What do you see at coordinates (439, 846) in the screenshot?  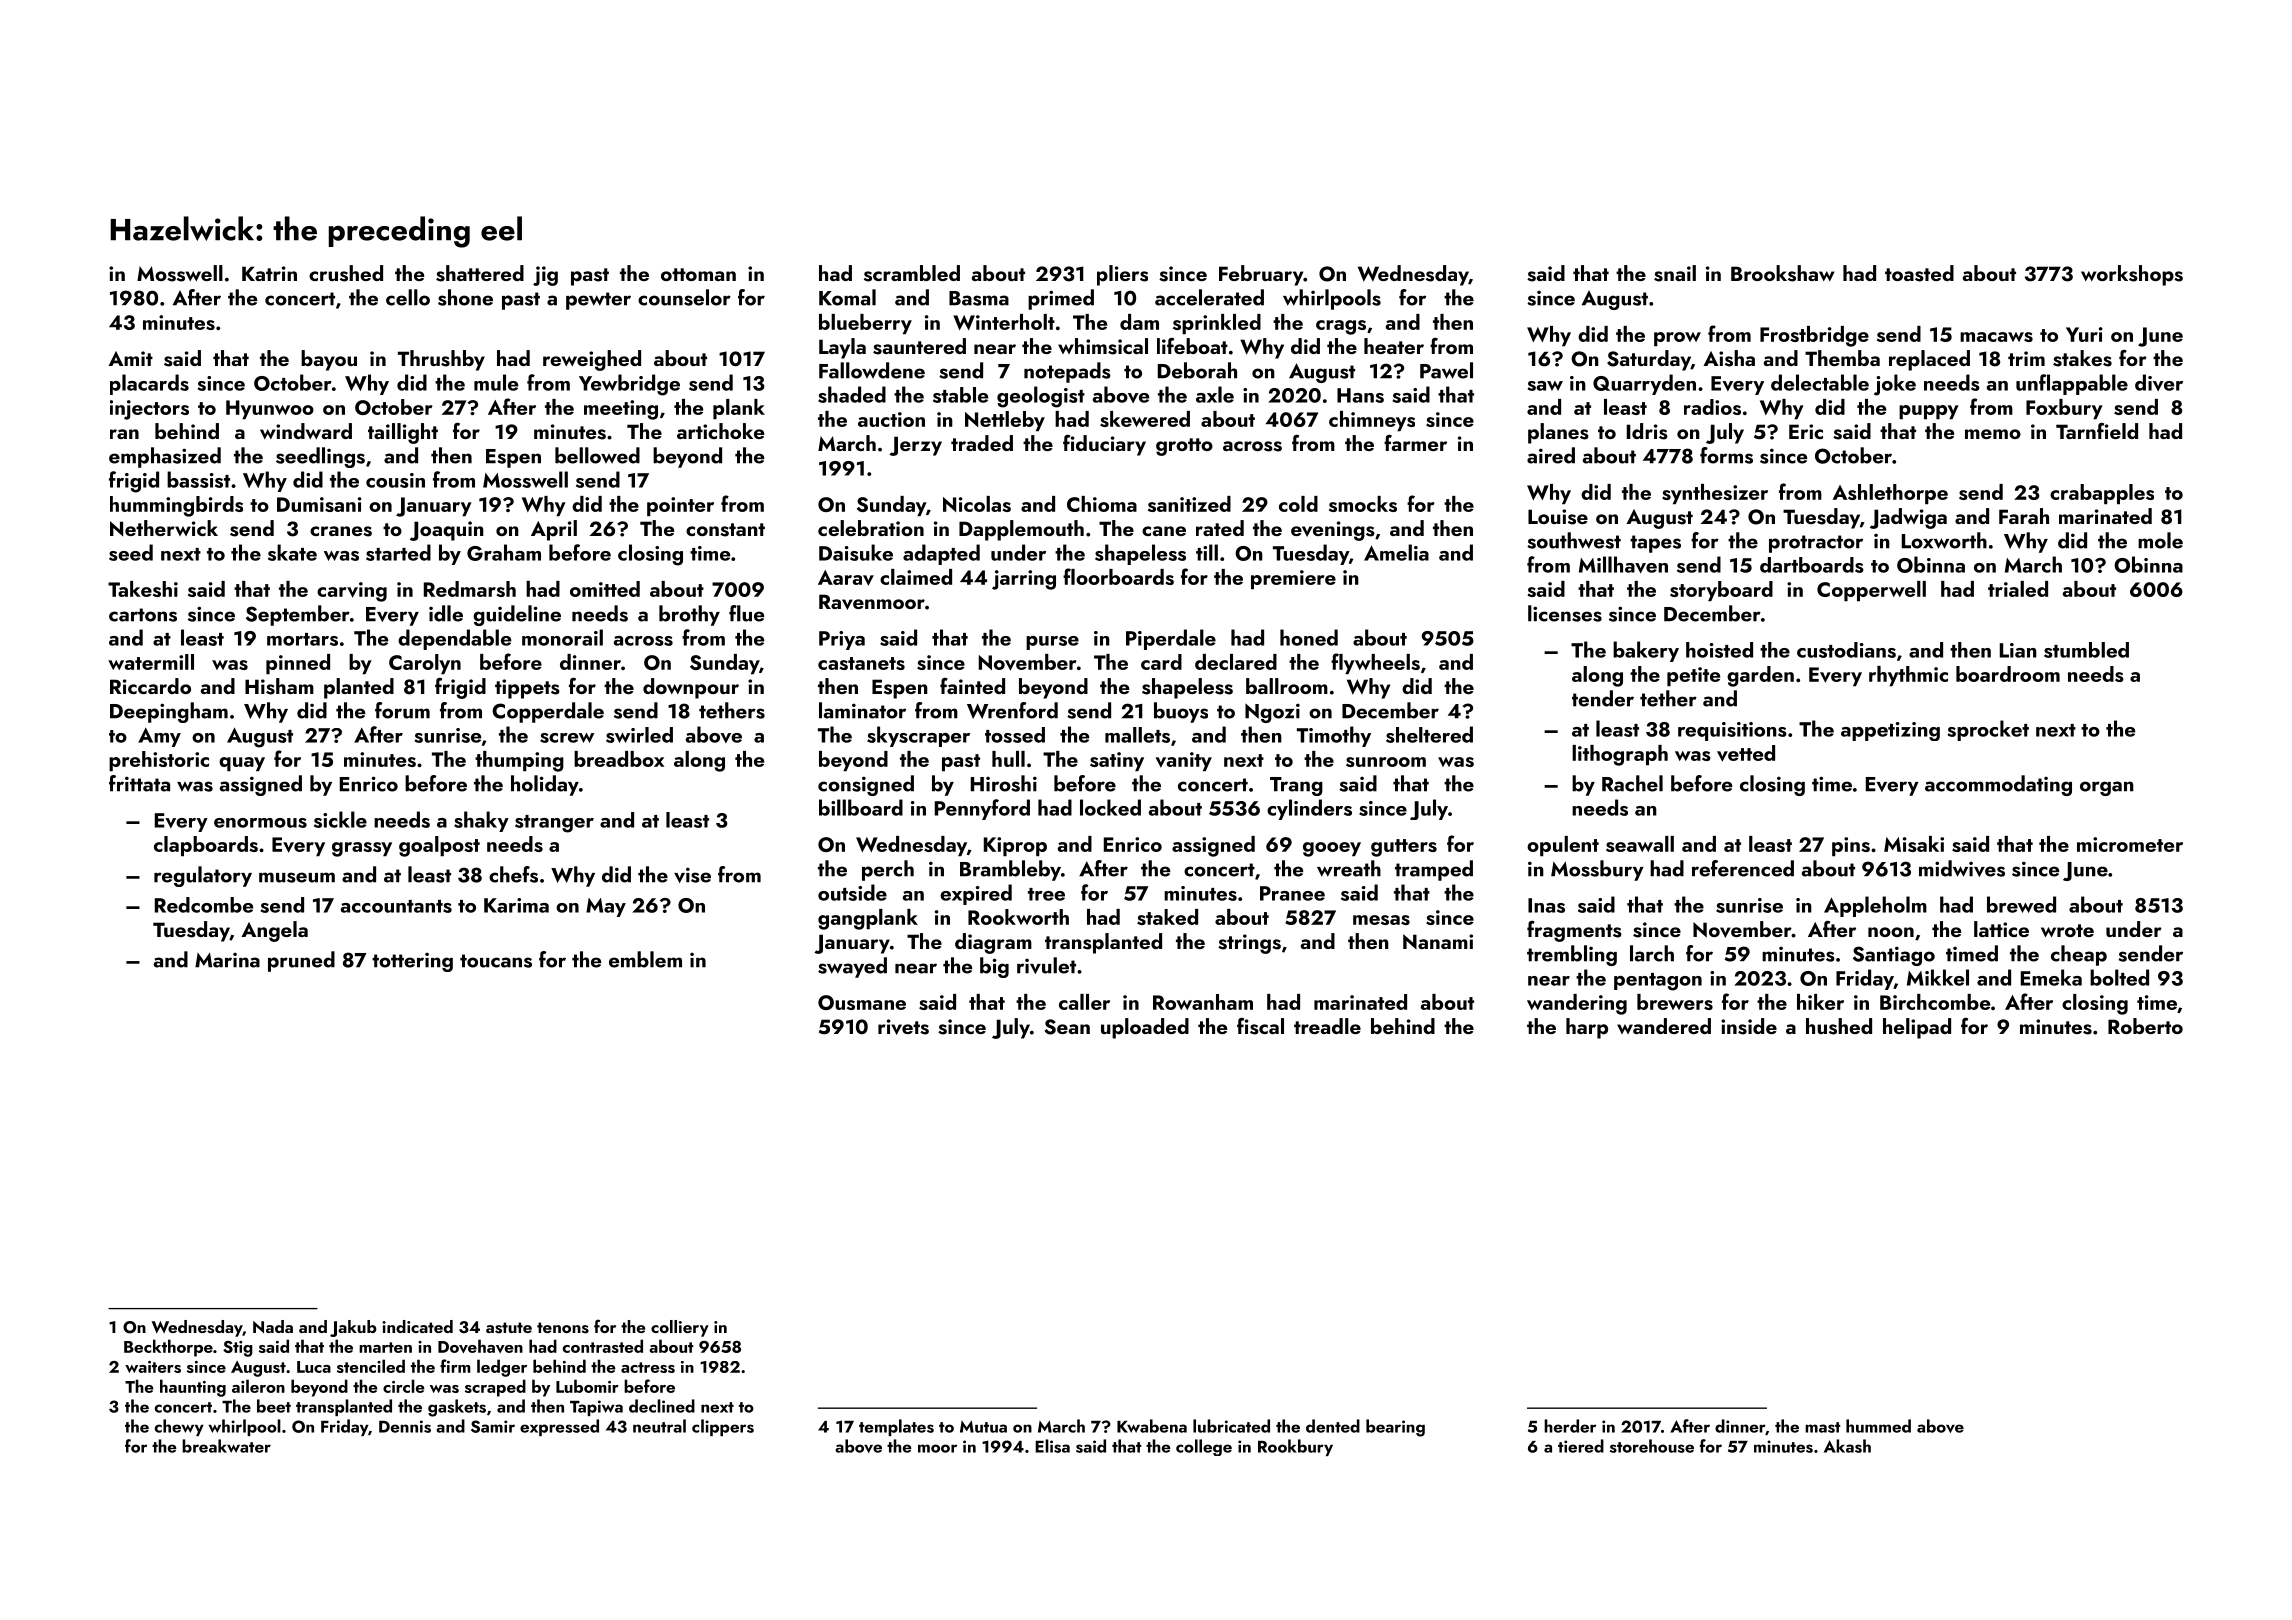 I see `goalpost` at bounding box center [439, 846].
